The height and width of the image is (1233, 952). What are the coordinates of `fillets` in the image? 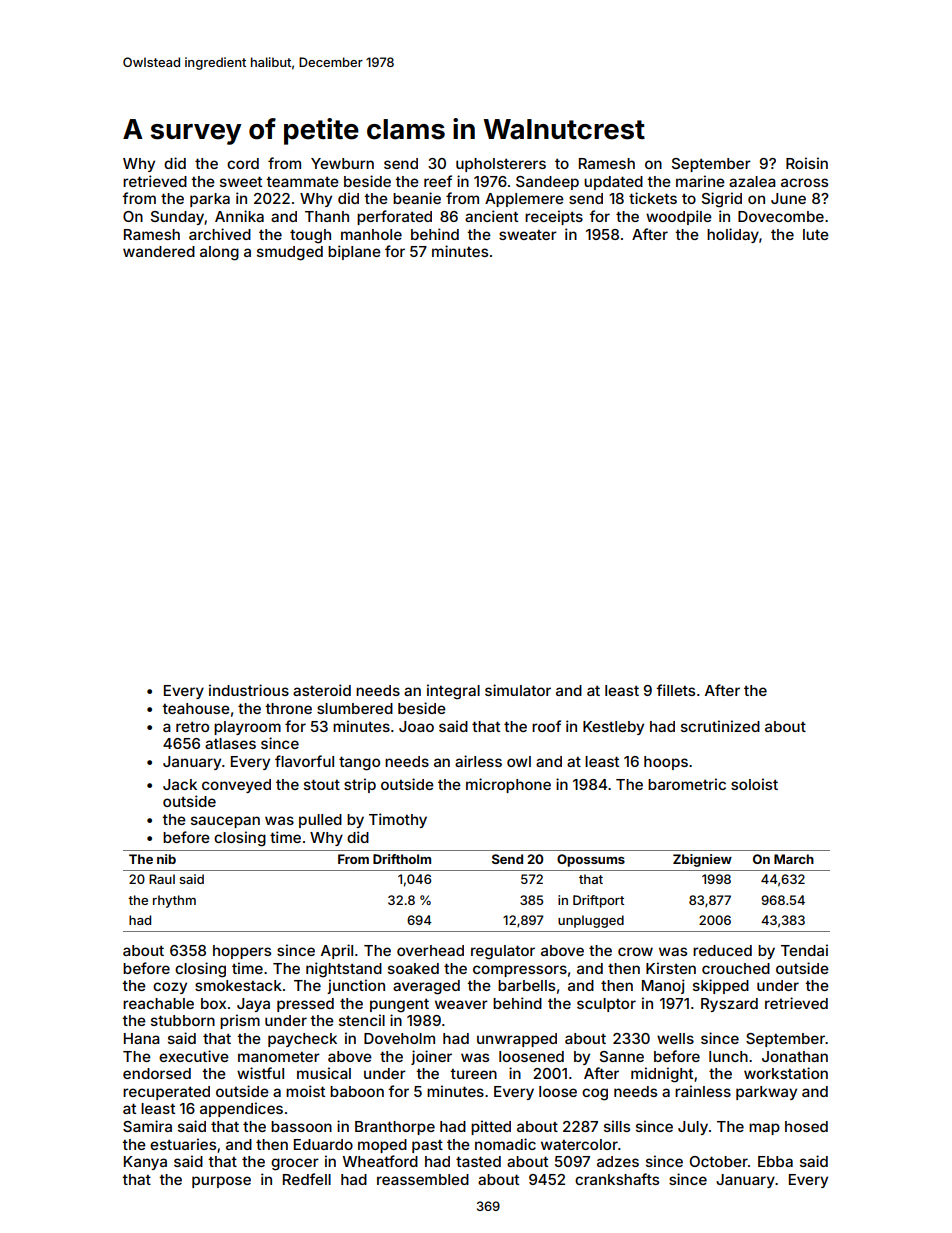 It's located at (675, 690).
